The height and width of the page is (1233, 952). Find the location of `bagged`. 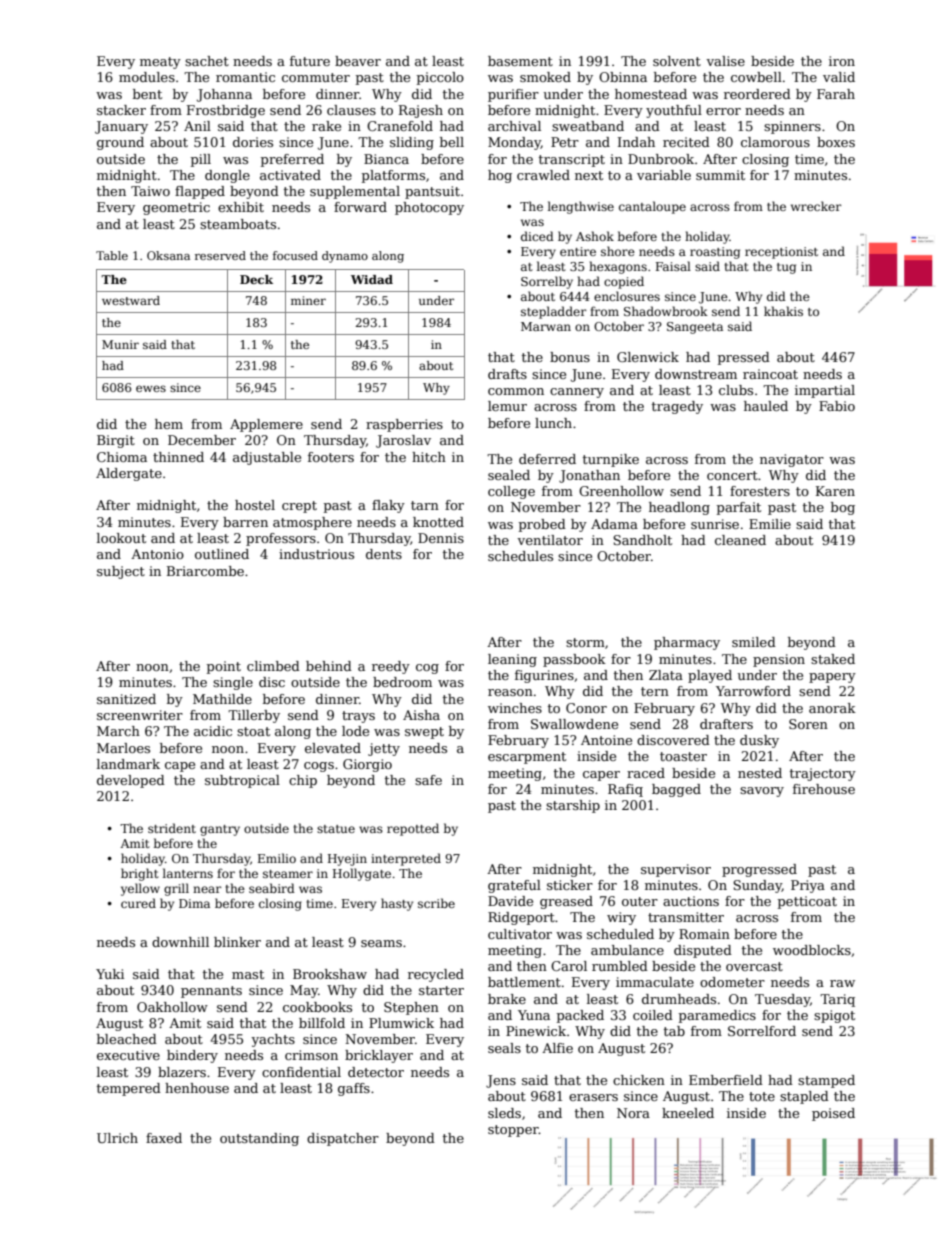

bagged is located at coordinates (676, 790).
